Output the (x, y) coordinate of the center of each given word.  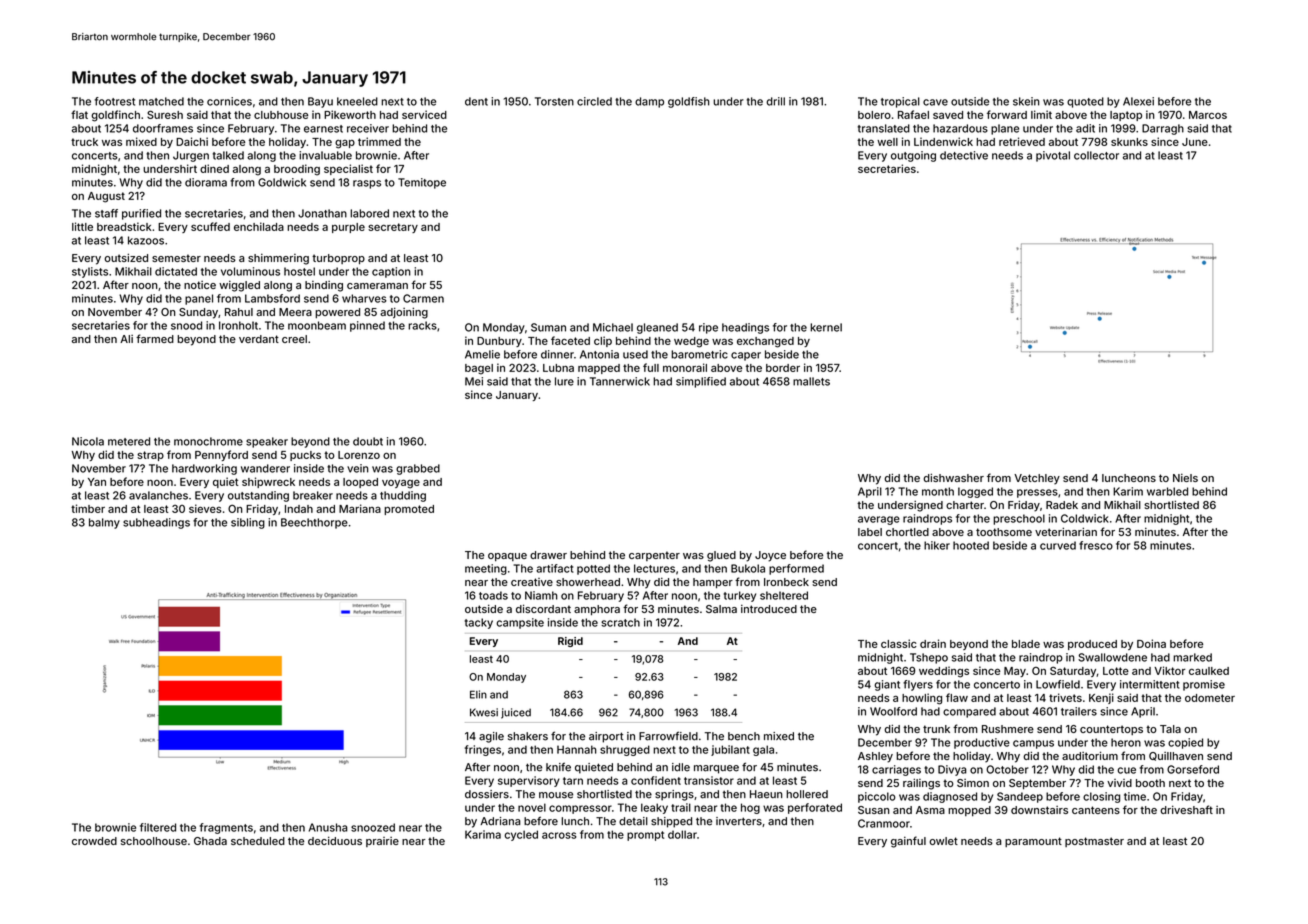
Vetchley (1037, 479)
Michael (613, 327)
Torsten (554, 101)
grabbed (418, 469)
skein (1026, 101)
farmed (155, 338)
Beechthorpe (314, 523)
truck (84, 142)
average (879, 520)
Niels (1185, 477)
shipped (671, 822)
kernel (826, 327)
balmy (104, 523)
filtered (158, 827)
